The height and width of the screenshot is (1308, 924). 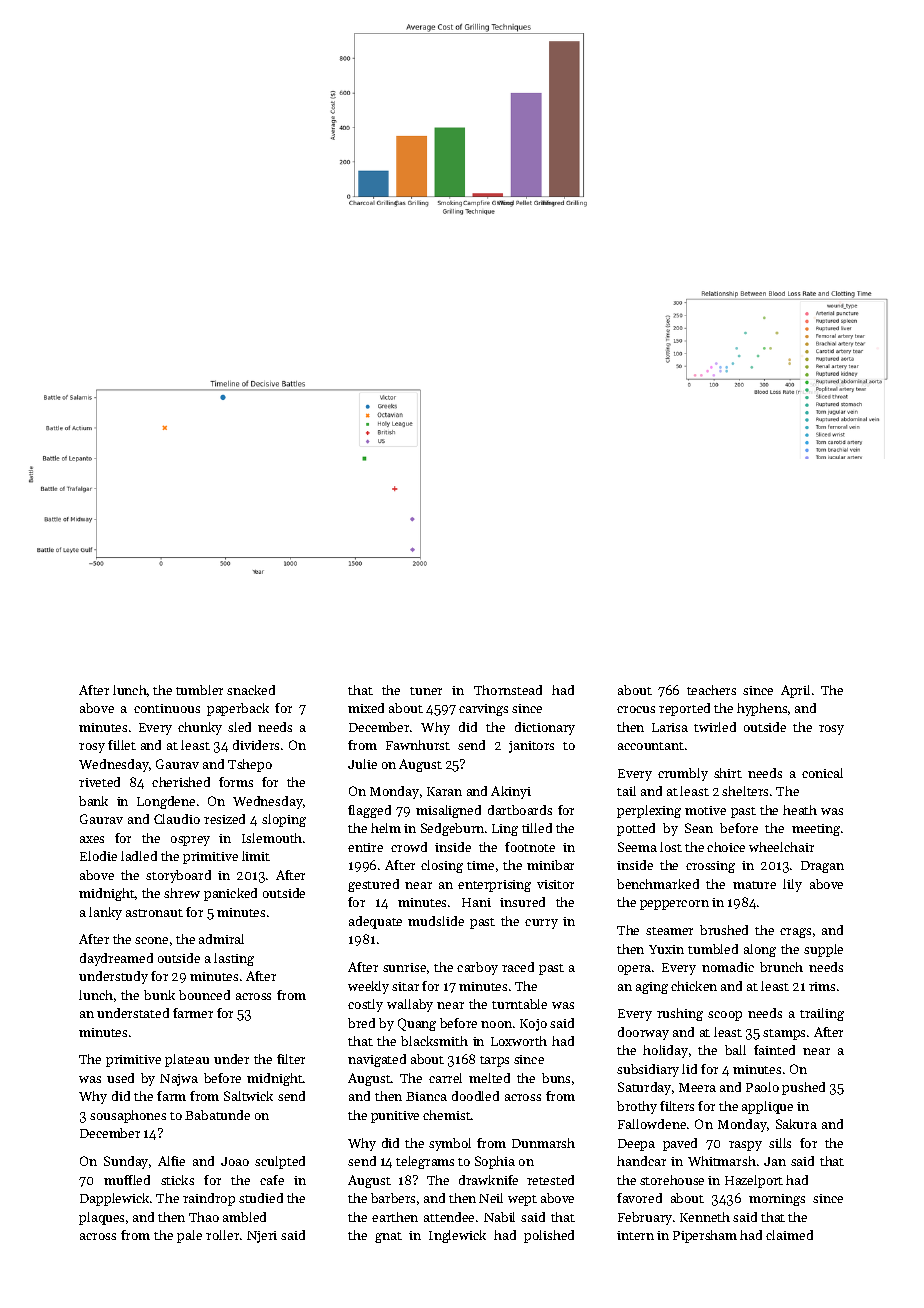 What do you see at coordinates (377, 1060) in the screenshot?
I see `navigated` at bounding box center [377, 1060].
